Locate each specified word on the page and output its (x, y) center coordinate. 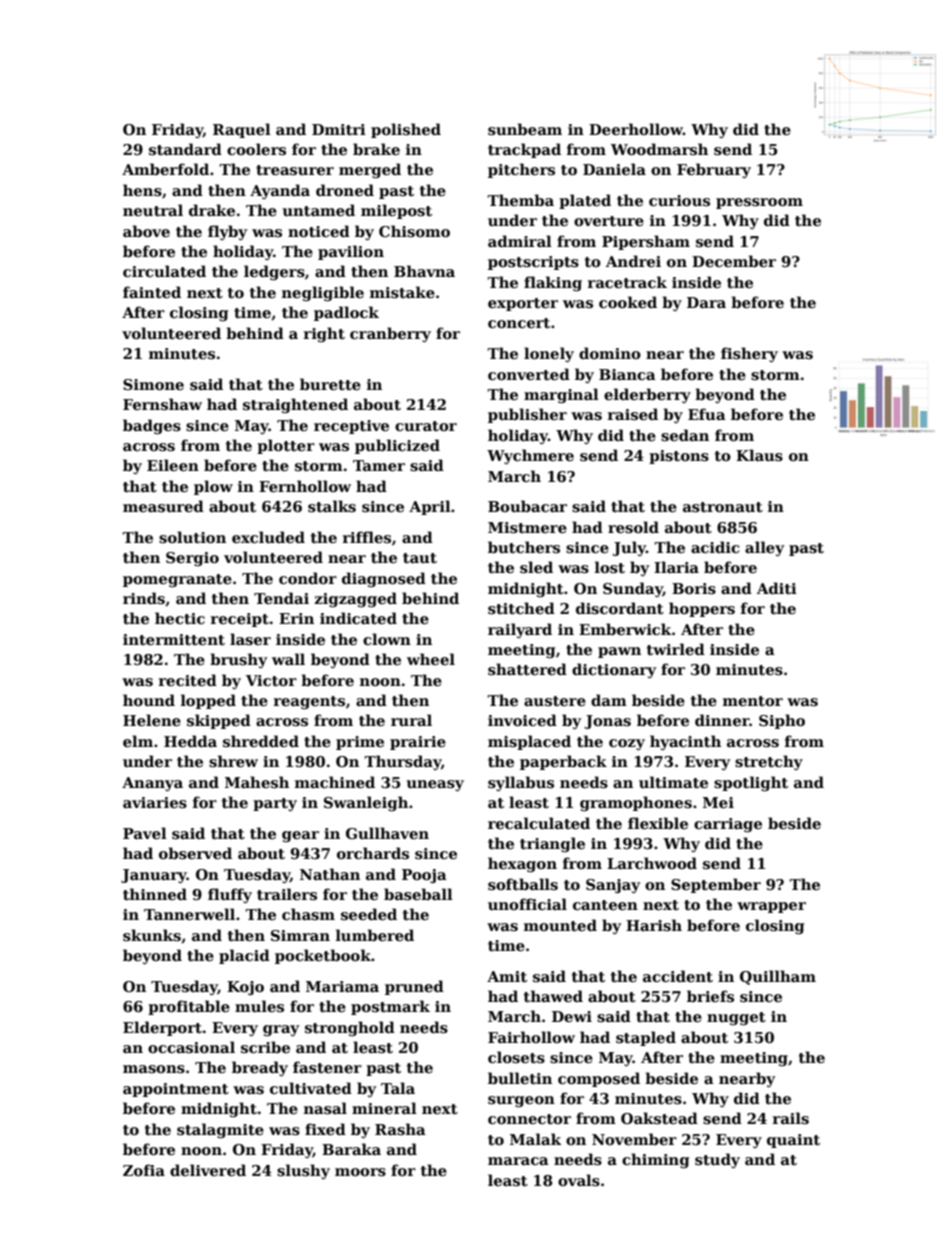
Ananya (152, 784)
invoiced (522, 720)
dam (609, 700)
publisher (527, 415)
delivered (208, 1170)
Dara (706, 302)
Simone (153, 384)
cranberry (390, 334)
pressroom (759, 203)
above (146, 231)
